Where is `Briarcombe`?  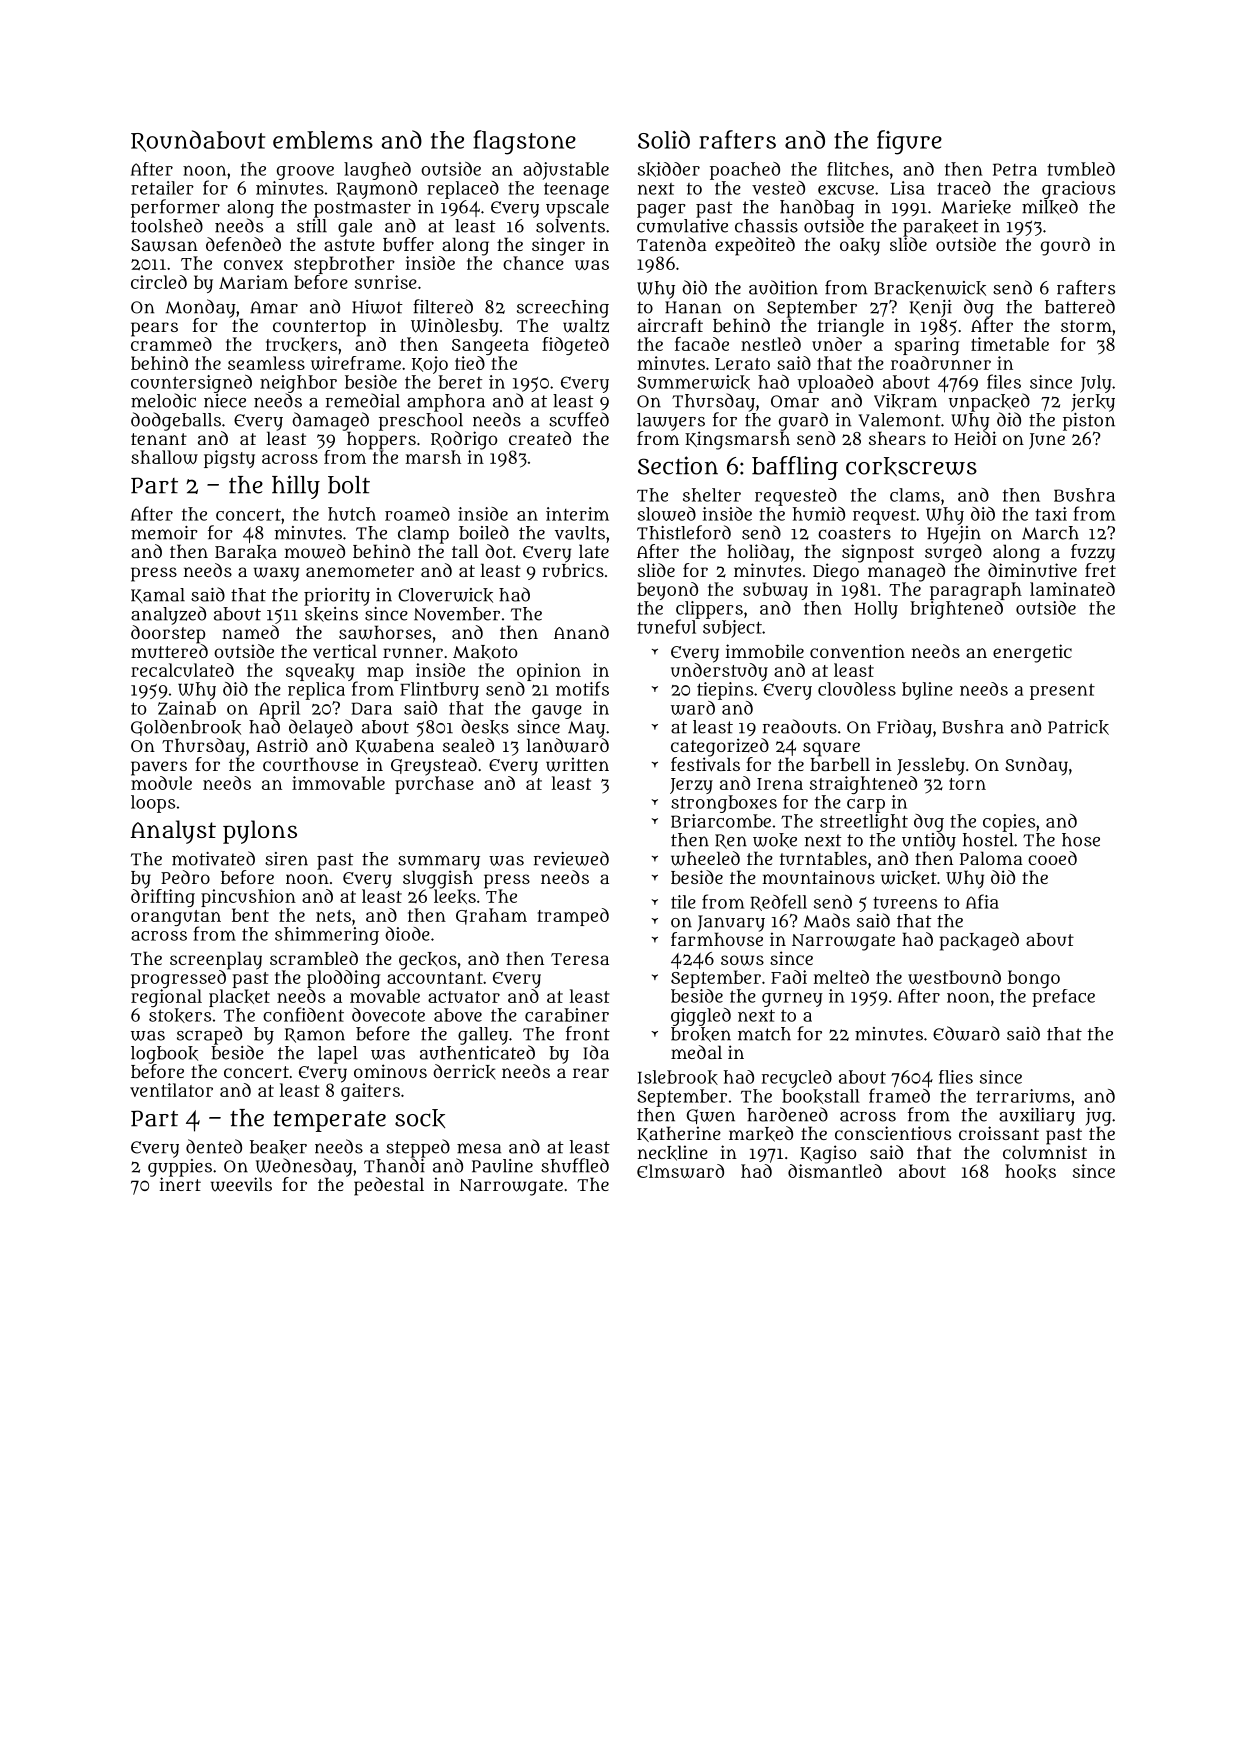
Briarcombe is located at coordinates (721, 821).
